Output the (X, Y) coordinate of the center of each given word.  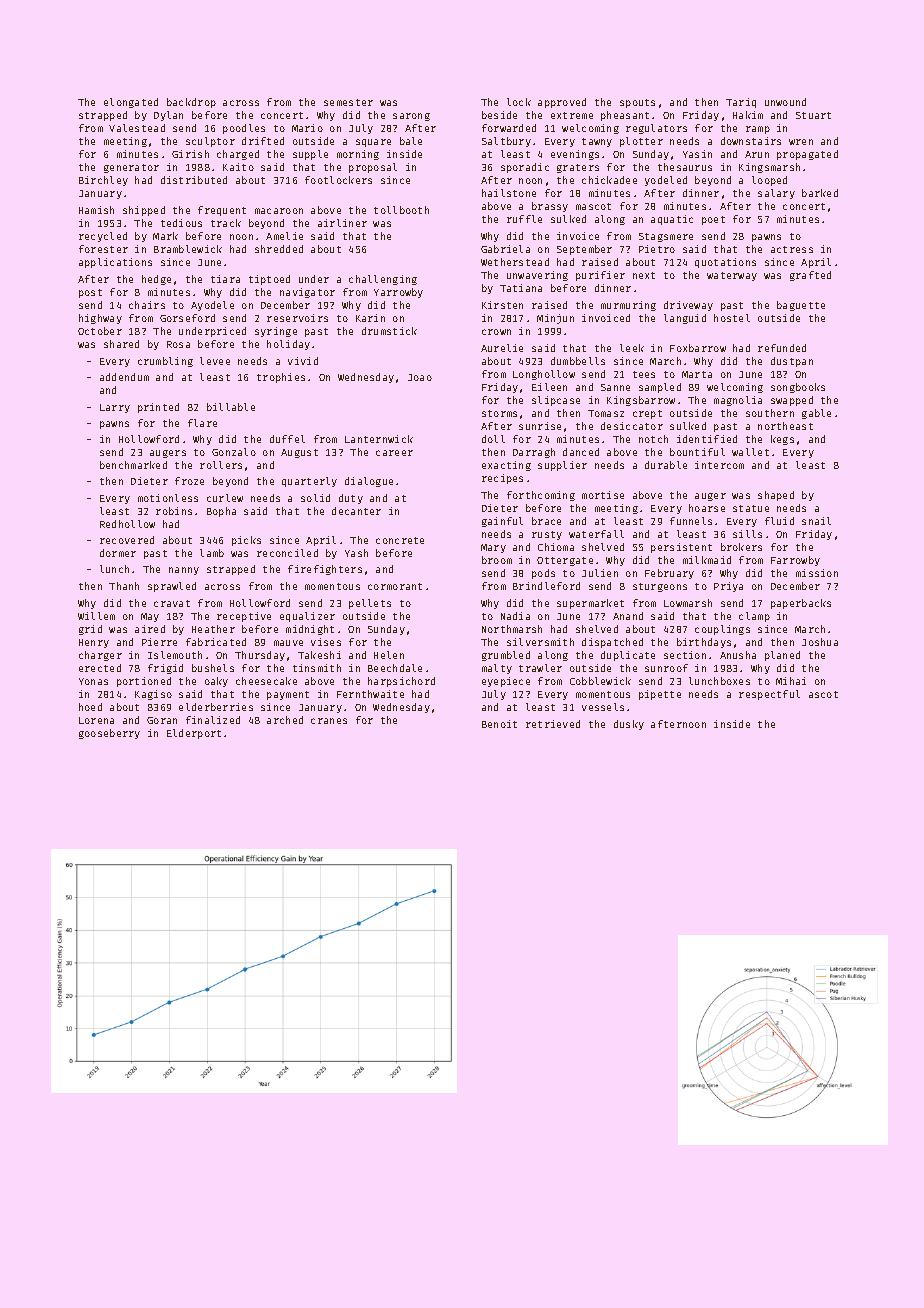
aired (150, 629)
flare (202, 423)
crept (647, 414)
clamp (754, 617)
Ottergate (565, 561)
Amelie (284, 236)
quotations (725, 263)
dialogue (369, 482)
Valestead (137, 128)
